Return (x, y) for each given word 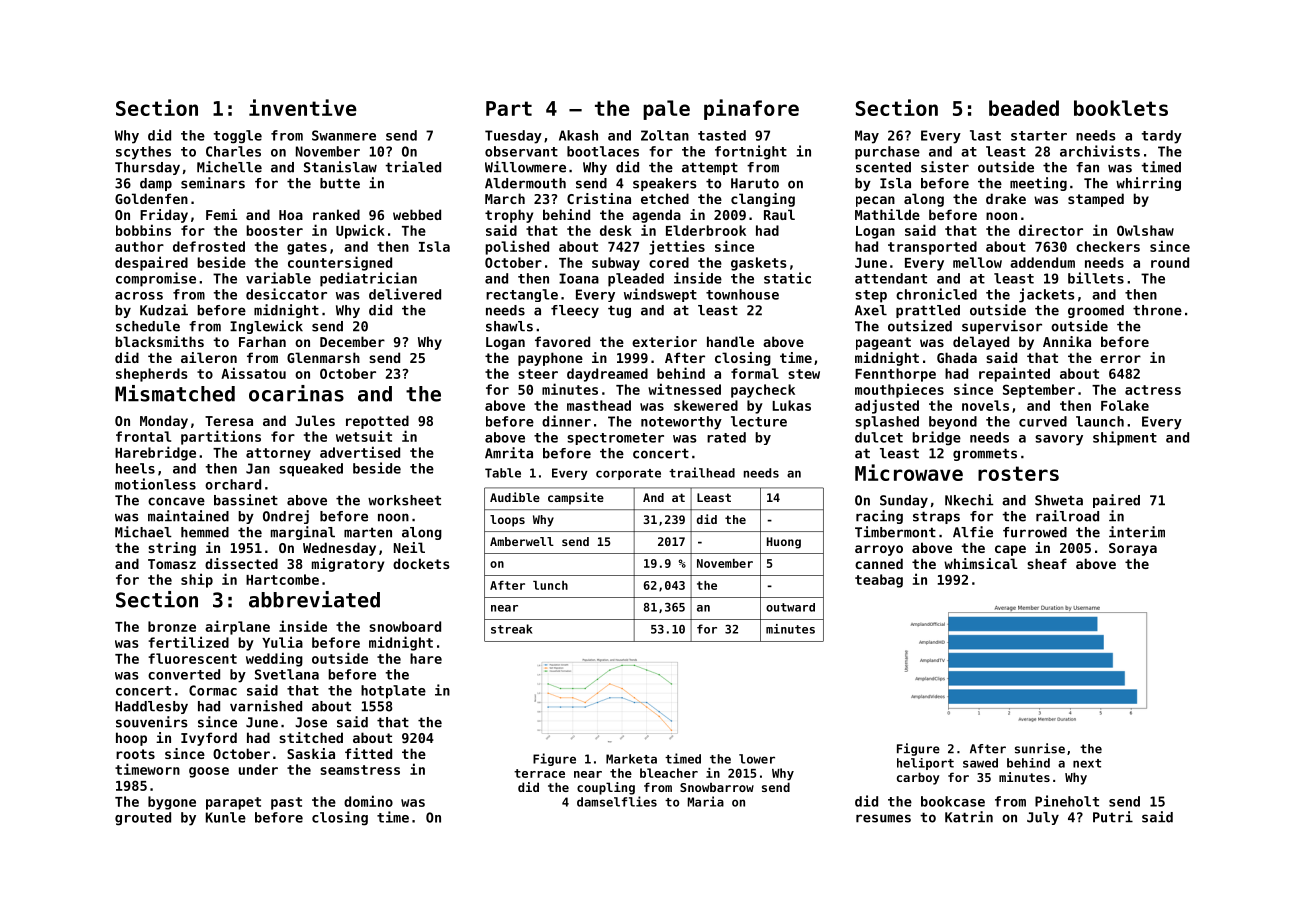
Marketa (631, 759)
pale (666, 110)
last (985, 135)
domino (368, 801)
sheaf (1047, 563)
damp (156, 184)
